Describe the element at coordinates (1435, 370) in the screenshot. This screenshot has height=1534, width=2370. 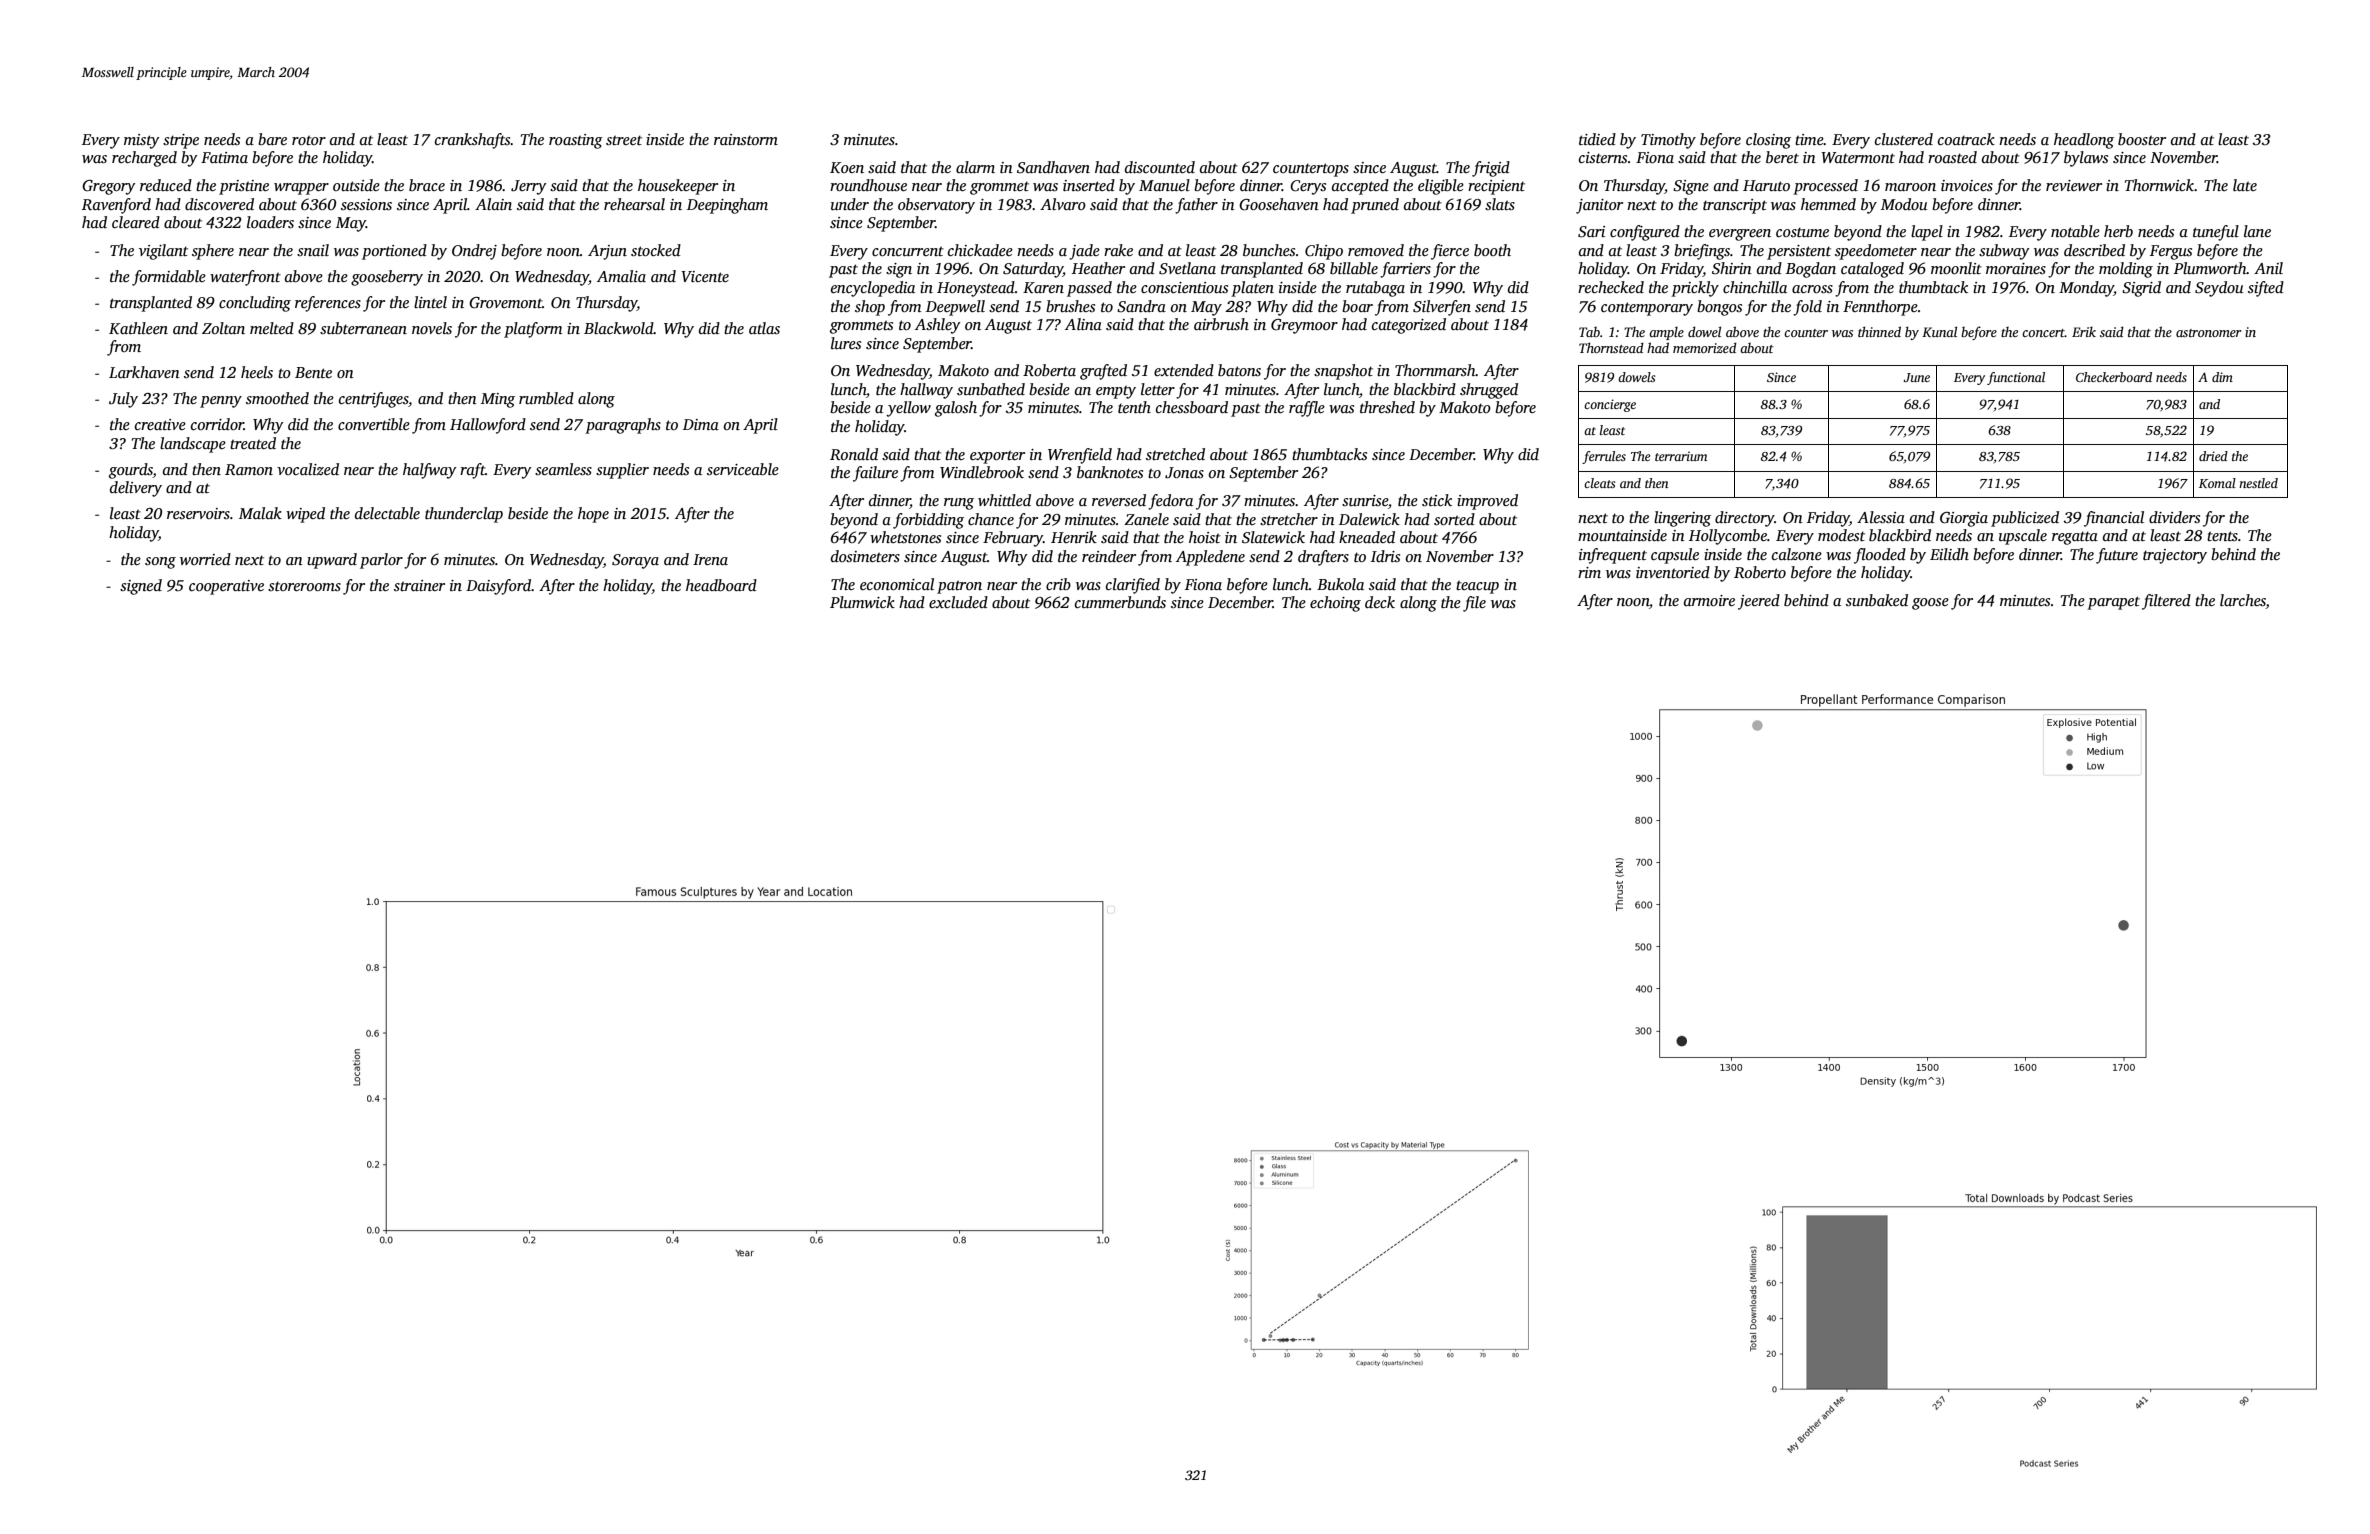
I see `Thornmarsh` at that location.
